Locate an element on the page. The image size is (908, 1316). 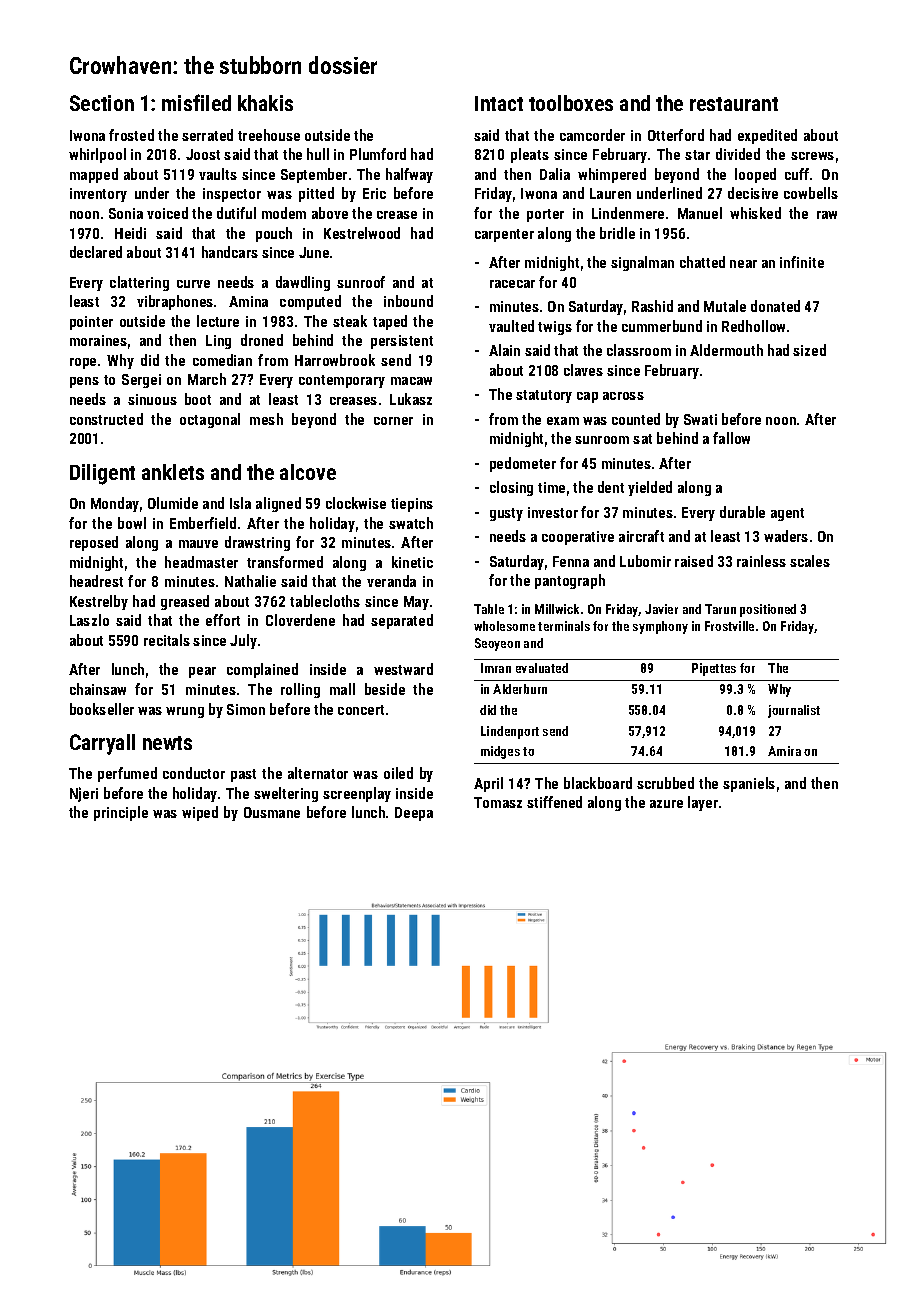
stiffened is located at coordinates (554, 802).
